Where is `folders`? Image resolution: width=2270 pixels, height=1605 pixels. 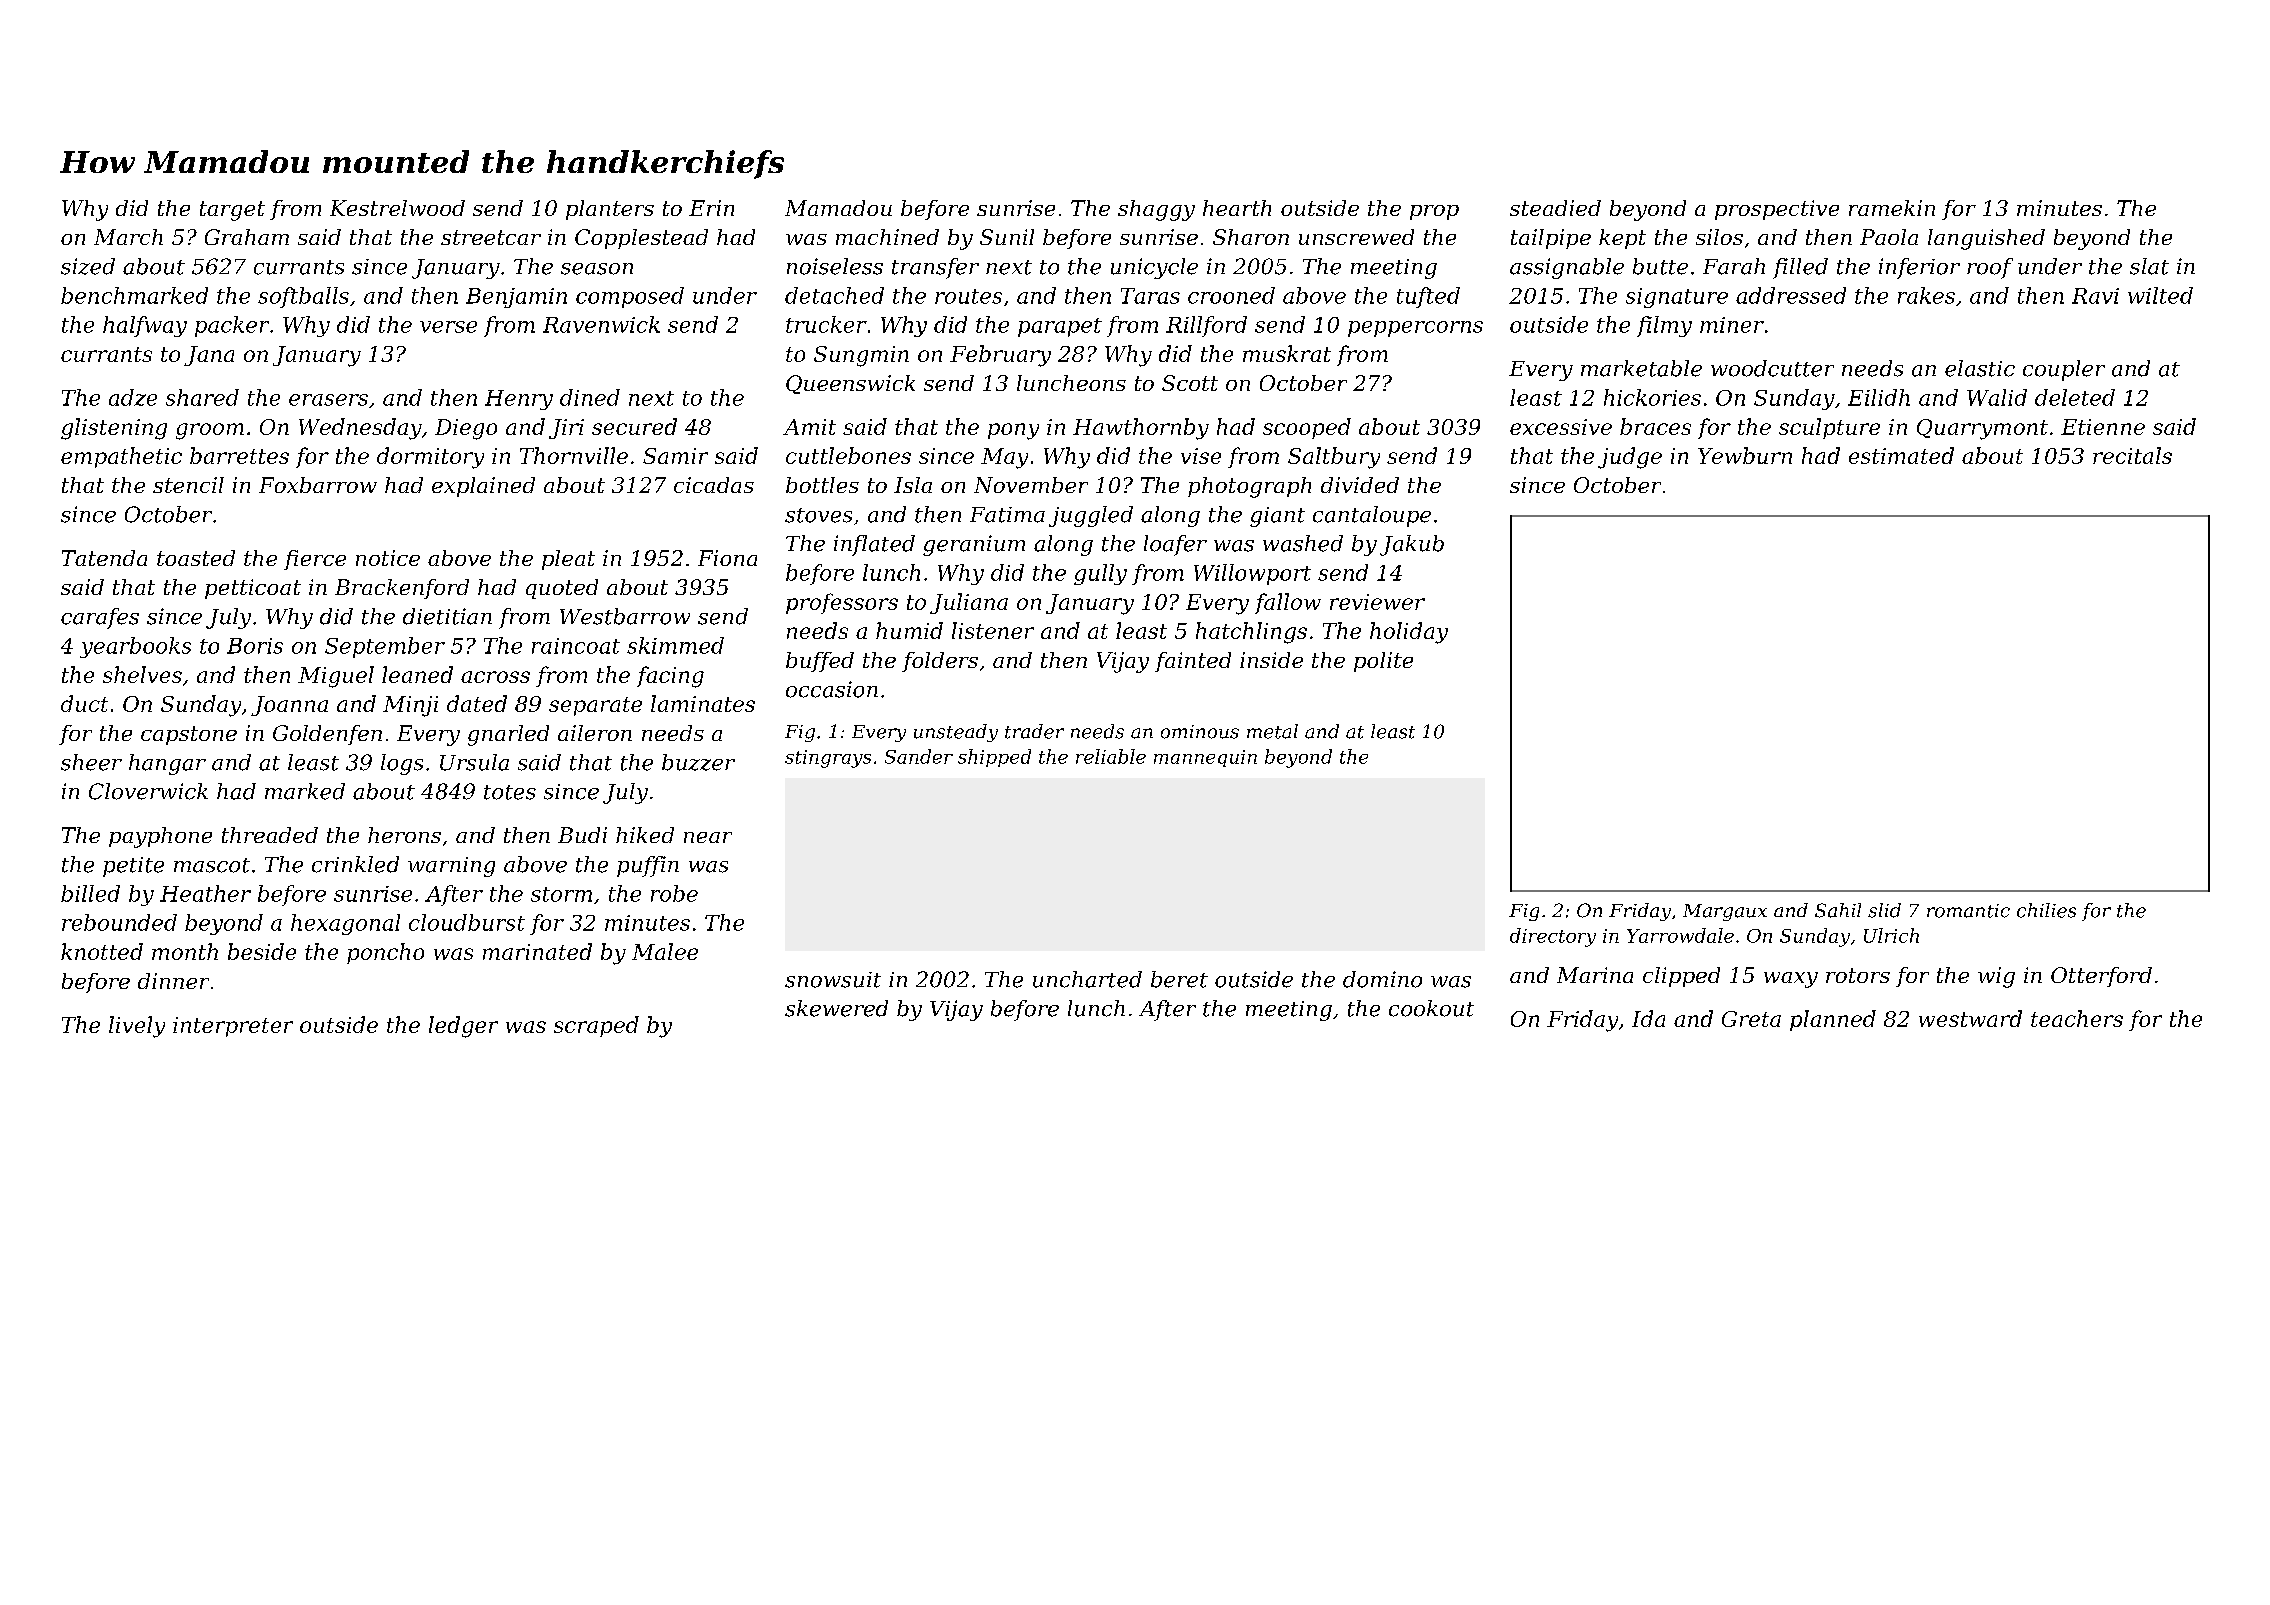 folders is located at coordinates (940, 662).
